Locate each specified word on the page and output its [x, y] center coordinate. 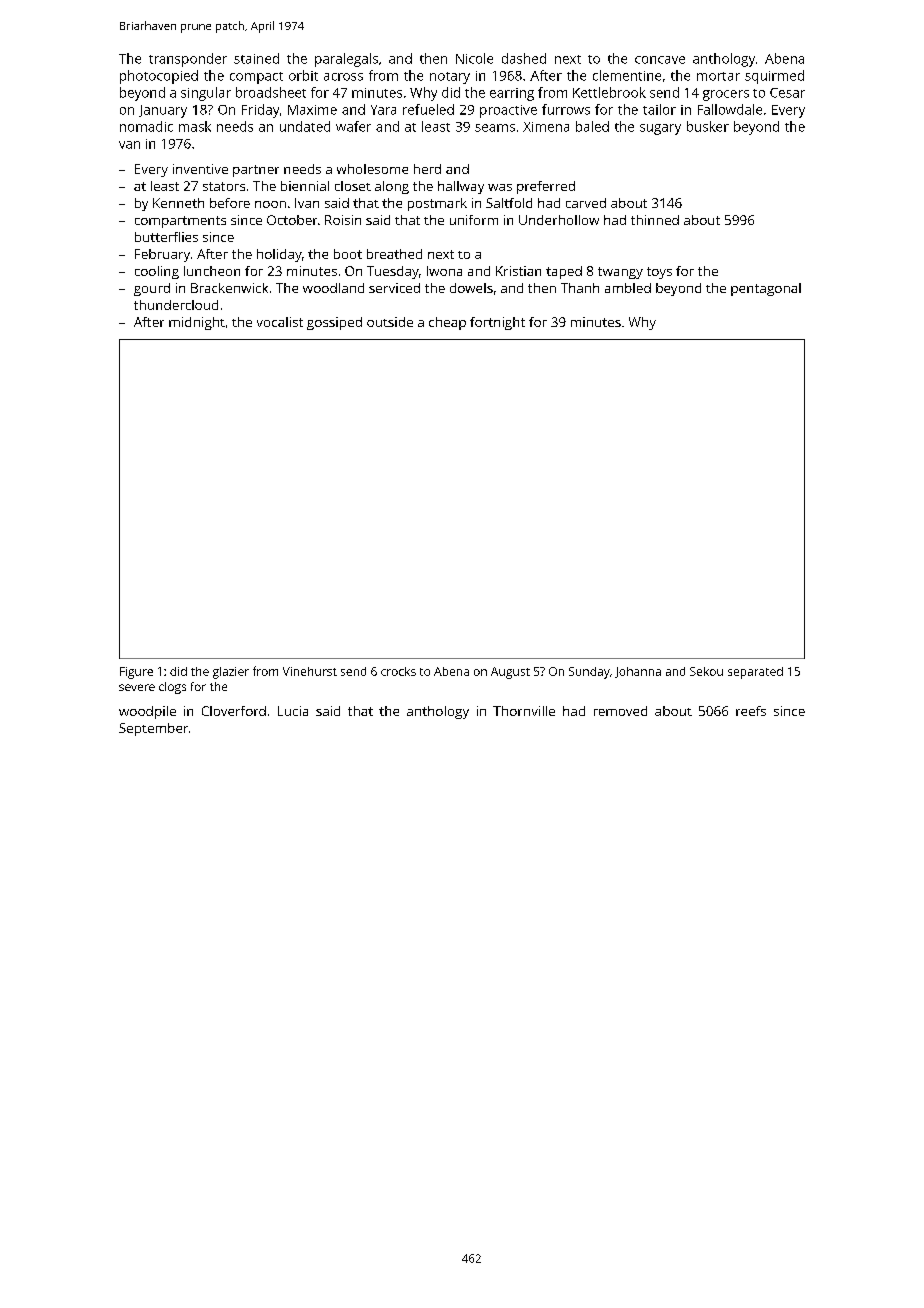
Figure [136, 673]
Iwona [444, 271]
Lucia [293, 711]
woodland [333, 288]
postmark [437, 204]
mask [195, 126]
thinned [655, 220]
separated [755, 673]
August [510, 673]
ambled [628, 288]
